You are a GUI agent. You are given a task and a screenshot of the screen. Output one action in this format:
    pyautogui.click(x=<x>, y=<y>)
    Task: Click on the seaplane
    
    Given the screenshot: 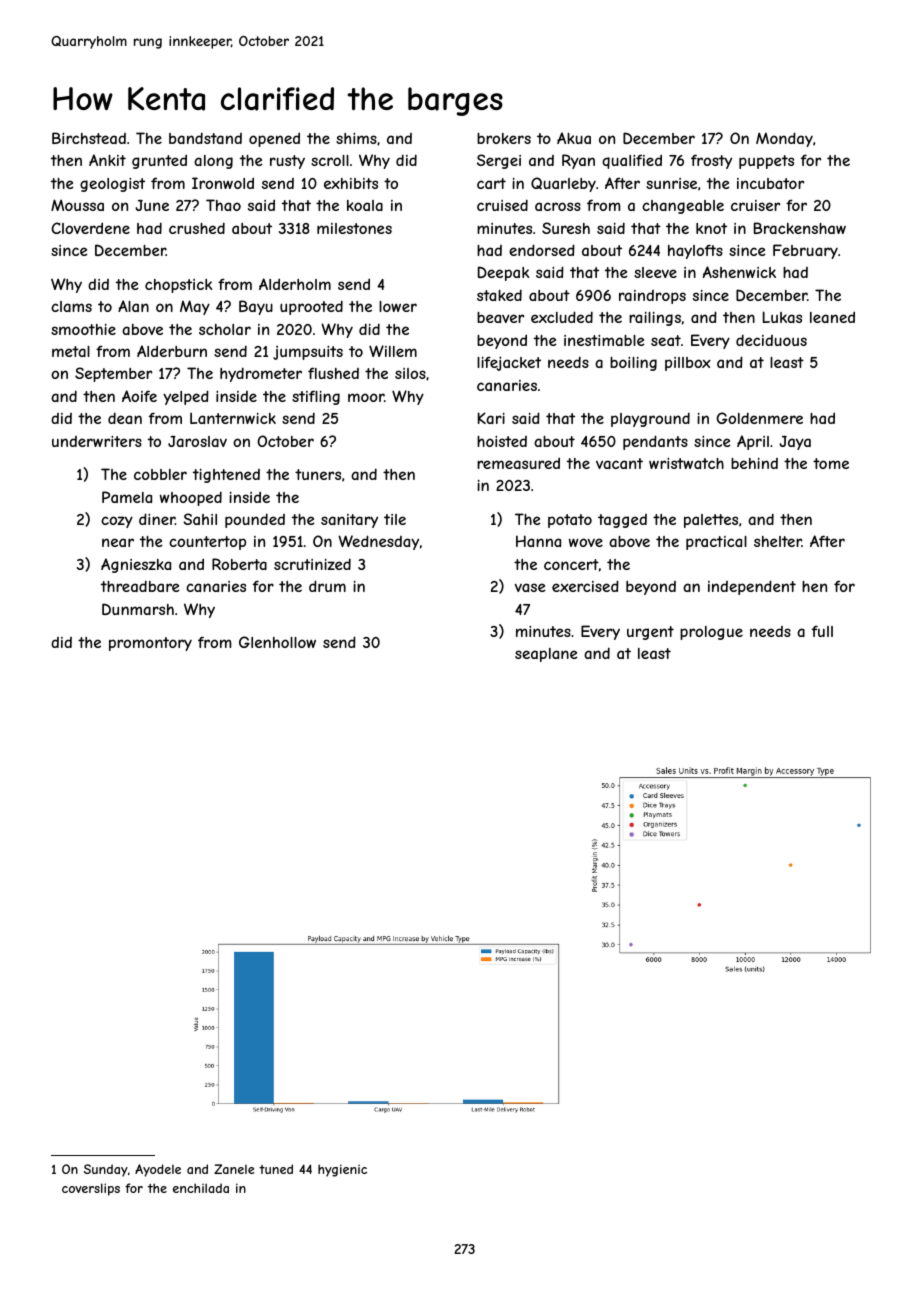 What is the action you would take?
    pyautogui.click(x=546, y=655)
